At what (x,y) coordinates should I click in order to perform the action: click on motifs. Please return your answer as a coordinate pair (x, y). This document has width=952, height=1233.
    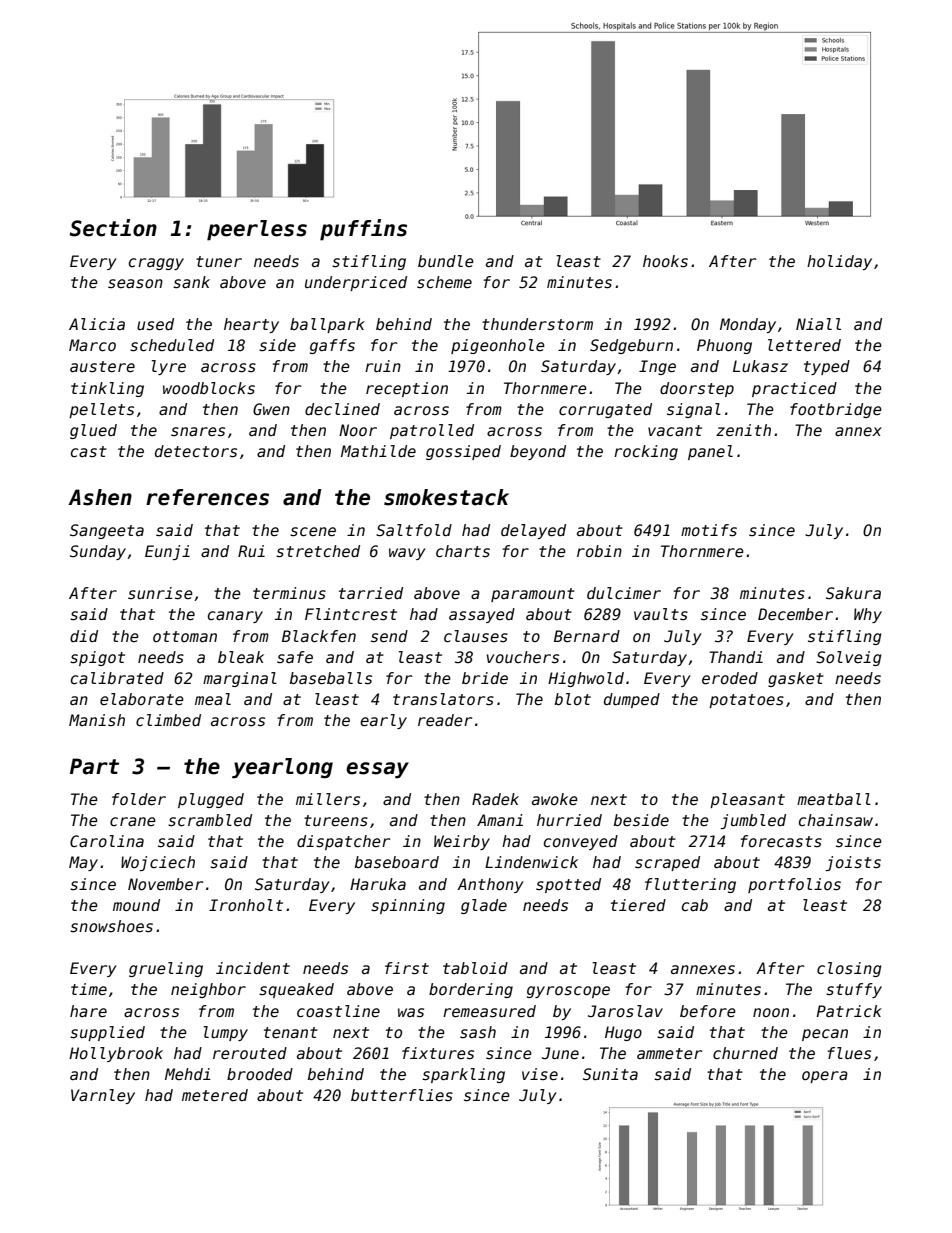
    Looking at the image, I should click on (709, 530).
